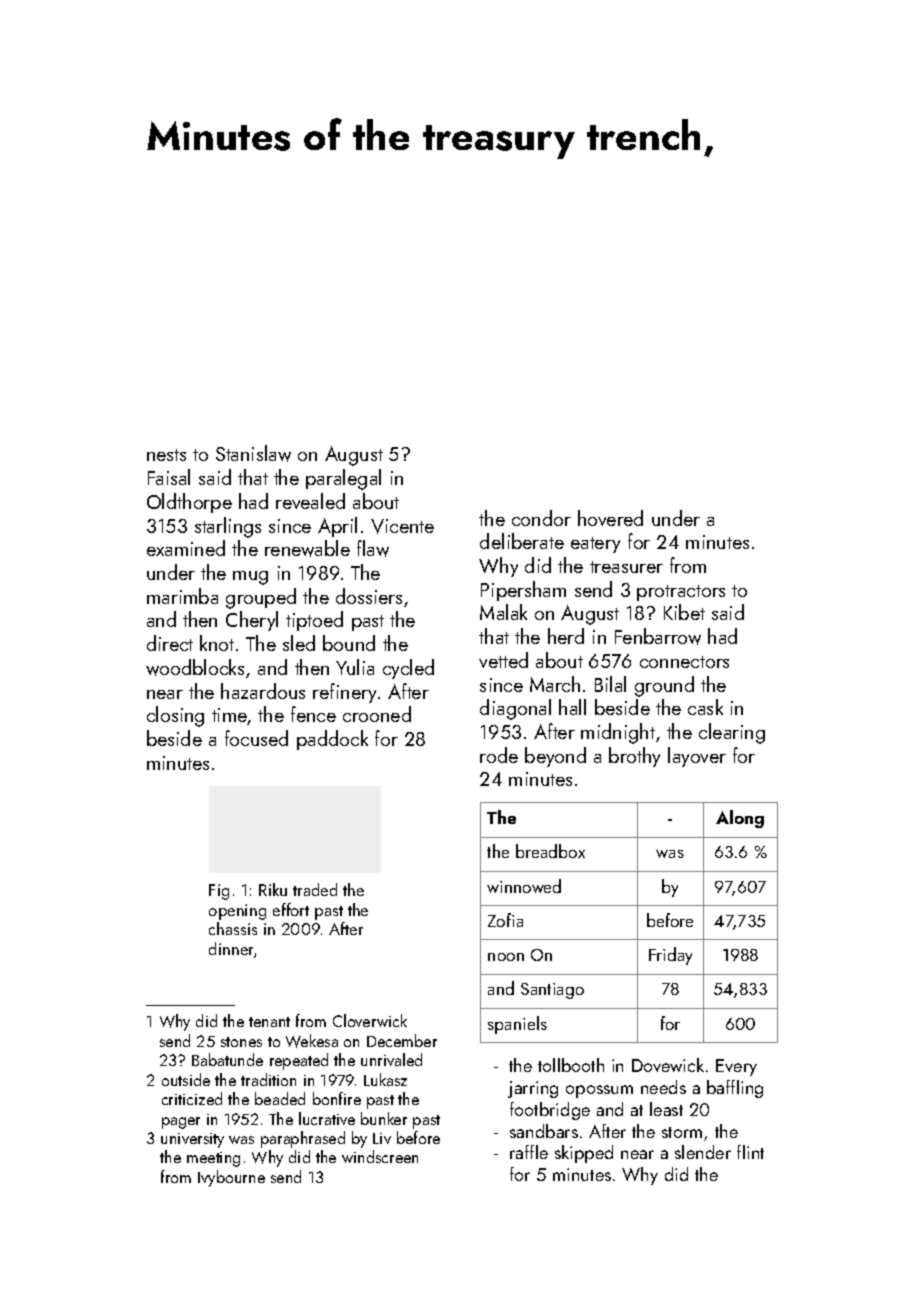 The height and width of the image is (1314, 924). Describe the element at coordinates (192, 1140) in the image. I see `university` at that location.
